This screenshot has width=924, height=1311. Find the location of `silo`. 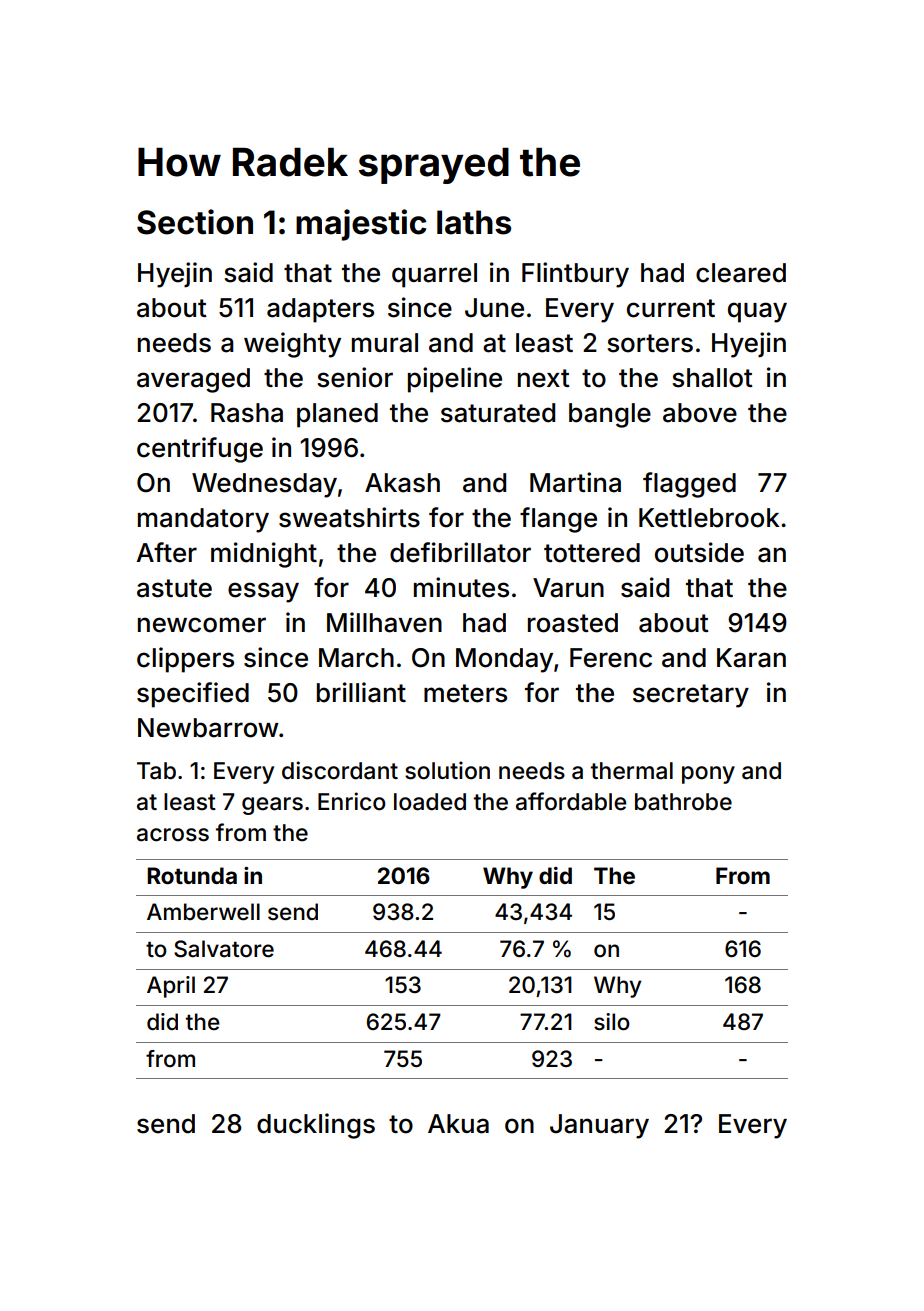

silo is located at coordinates (612, 1022).
